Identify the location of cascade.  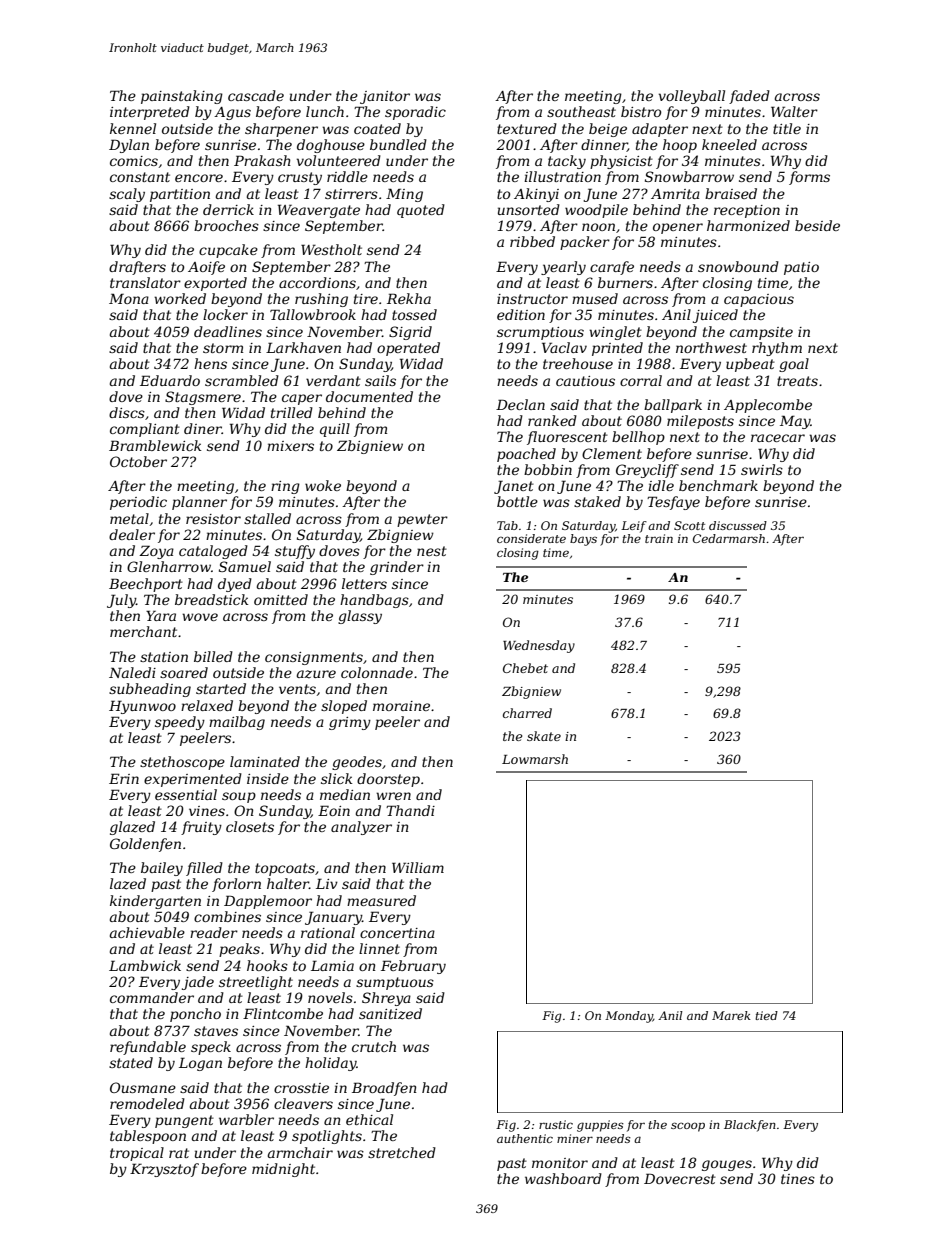
(256, 95).
